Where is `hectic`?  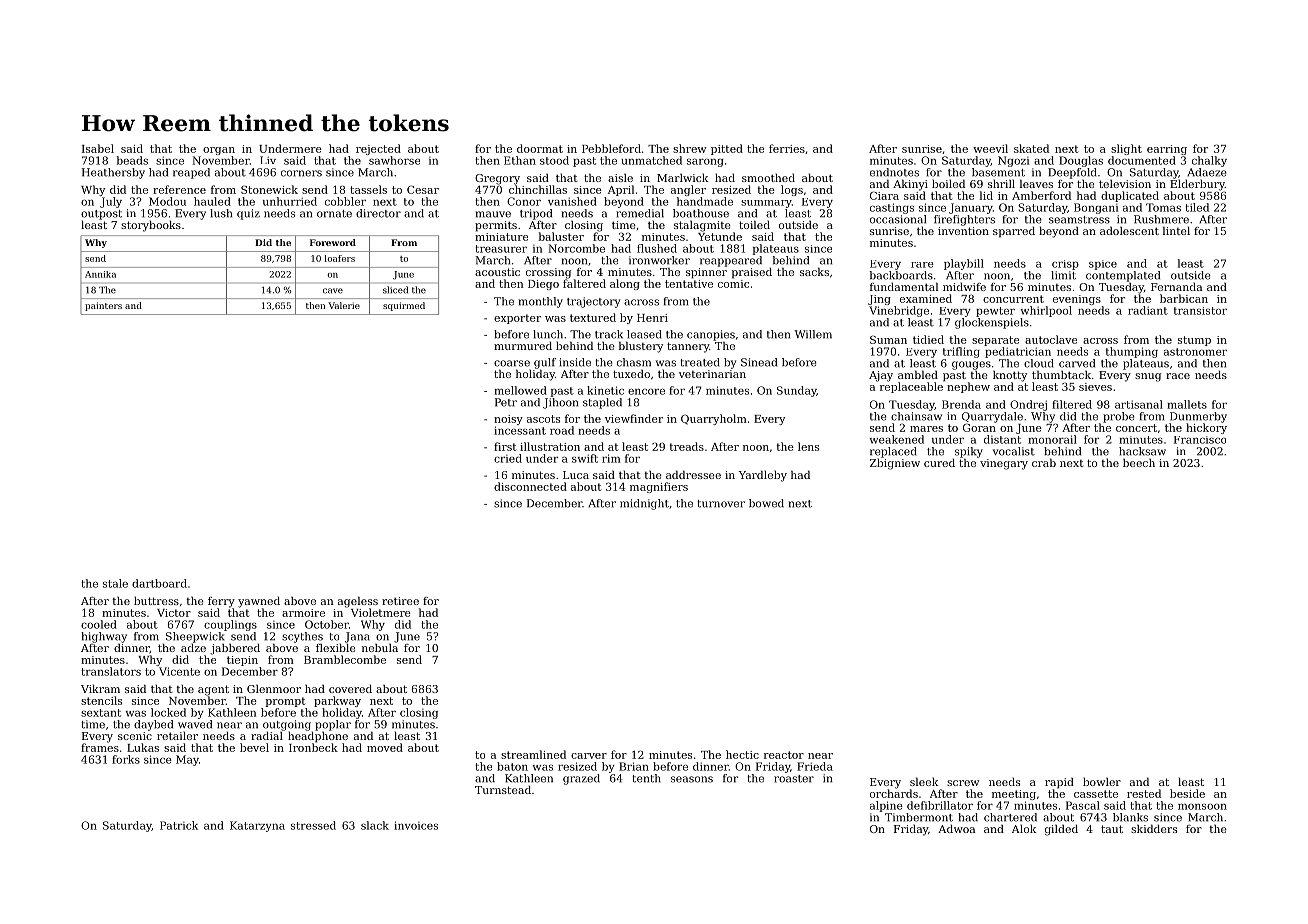 hectic is located at coordinates (742, 754).
